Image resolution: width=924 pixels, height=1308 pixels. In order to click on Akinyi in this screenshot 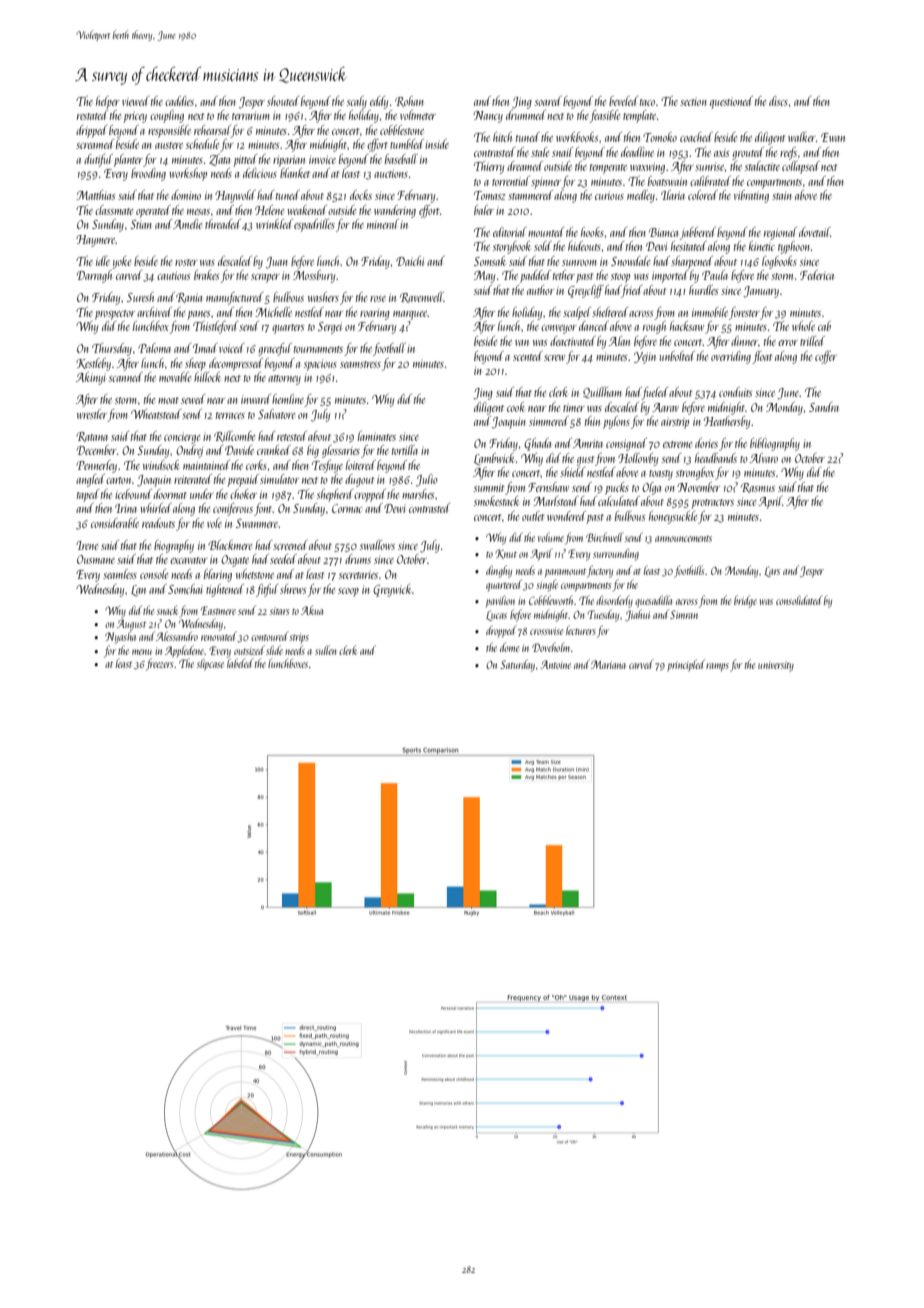, I will do `click(91, 378)`.
